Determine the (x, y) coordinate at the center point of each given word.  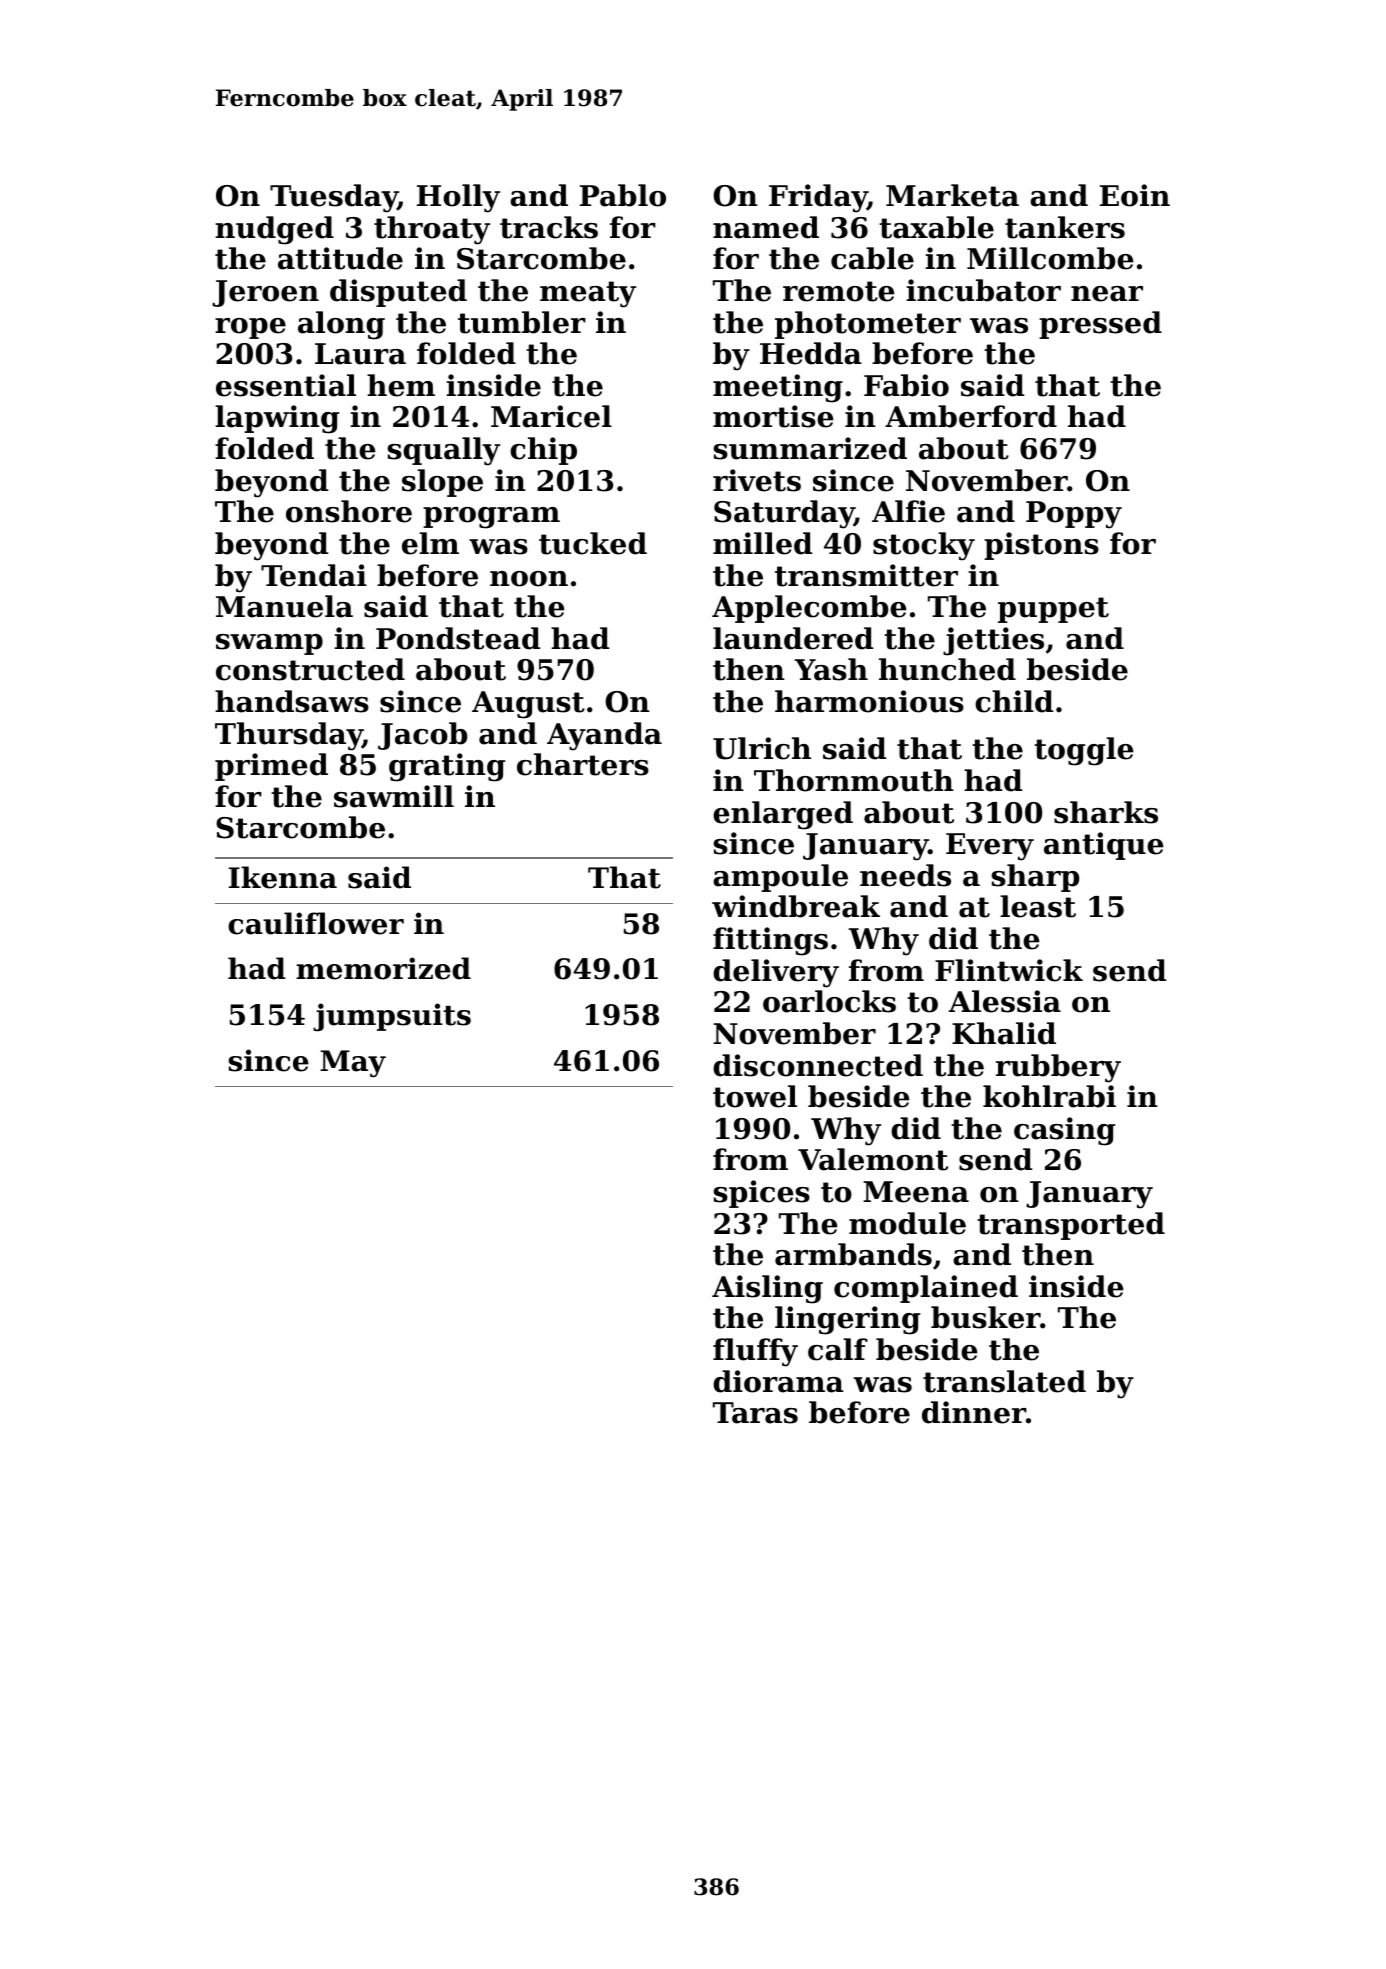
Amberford (971, 416)
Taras (755, 1413)
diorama (778, 1381)
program (491, 518)
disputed (398, 293)
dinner (974, 1412)
